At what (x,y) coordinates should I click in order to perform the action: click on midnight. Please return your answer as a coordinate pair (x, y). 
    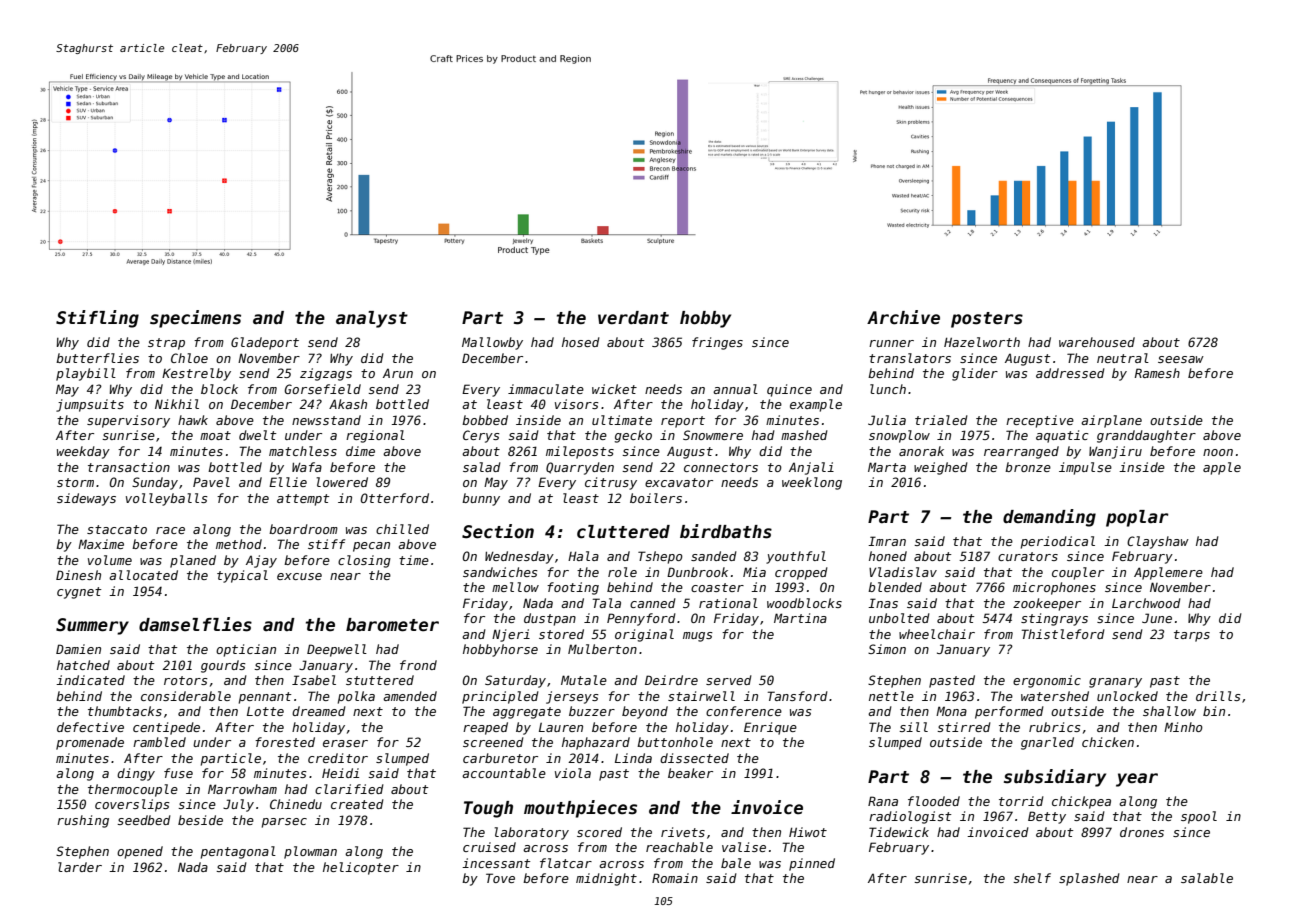
    Looking at the image, I should click on (606, 879).
